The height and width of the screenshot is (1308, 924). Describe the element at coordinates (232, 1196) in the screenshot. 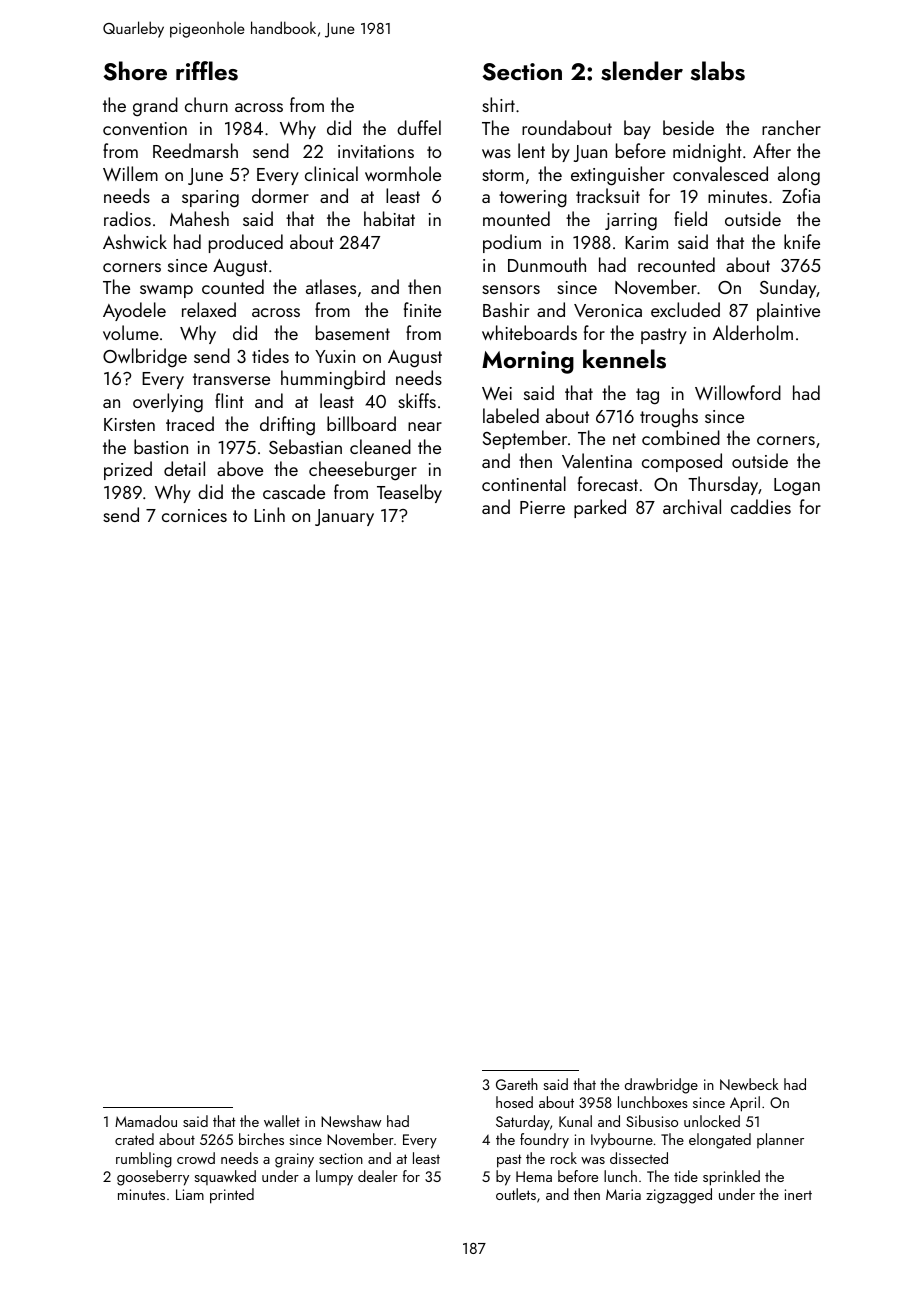

I see `printed` at that location.
